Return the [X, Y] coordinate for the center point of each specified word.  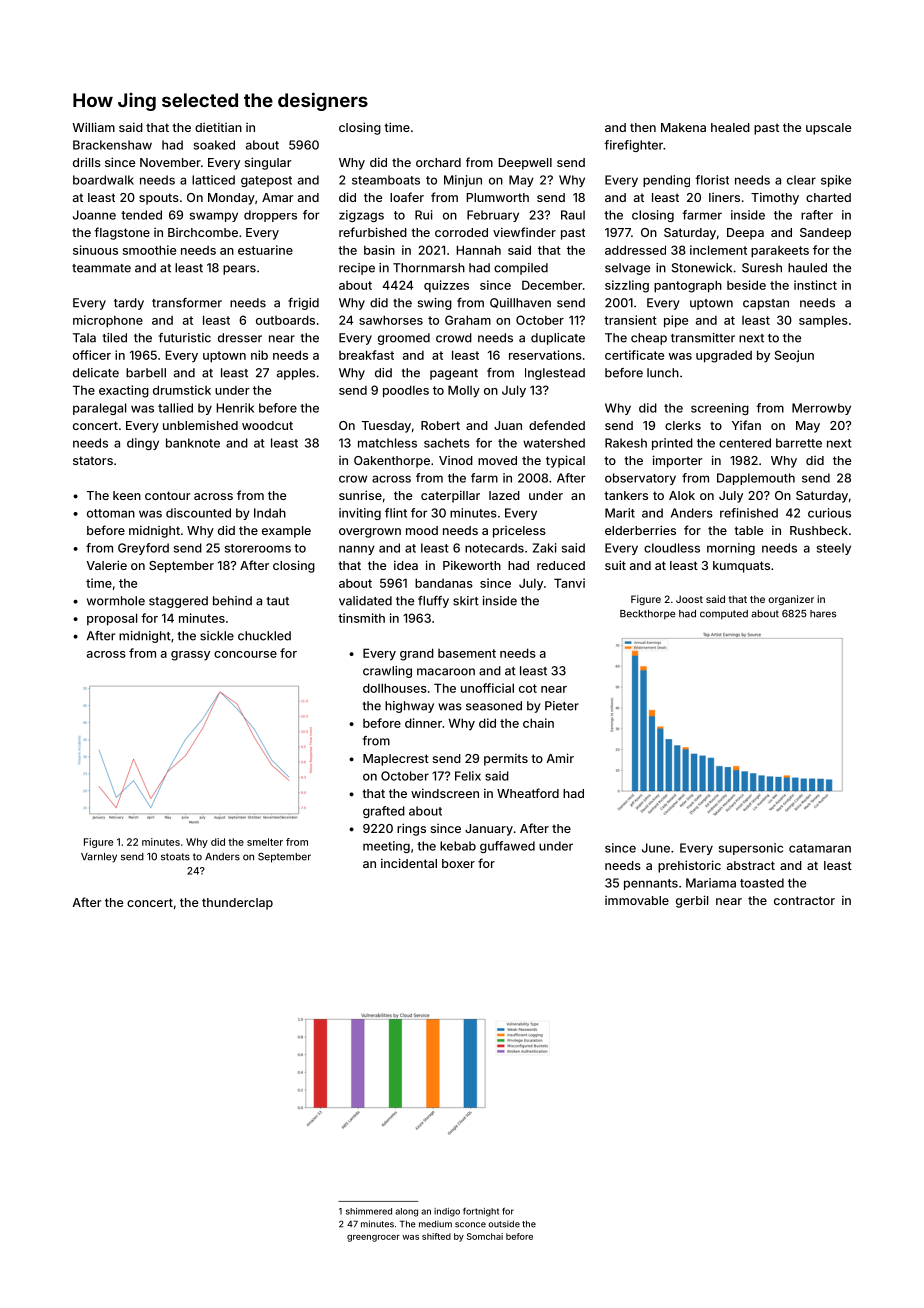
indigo [447, 1212]
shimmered [369, 1211]
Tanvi [569, 583]
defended [557, 425]
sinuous [95, 250]
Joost [689, 599]
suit [615, 565]
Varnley [99, 858]
